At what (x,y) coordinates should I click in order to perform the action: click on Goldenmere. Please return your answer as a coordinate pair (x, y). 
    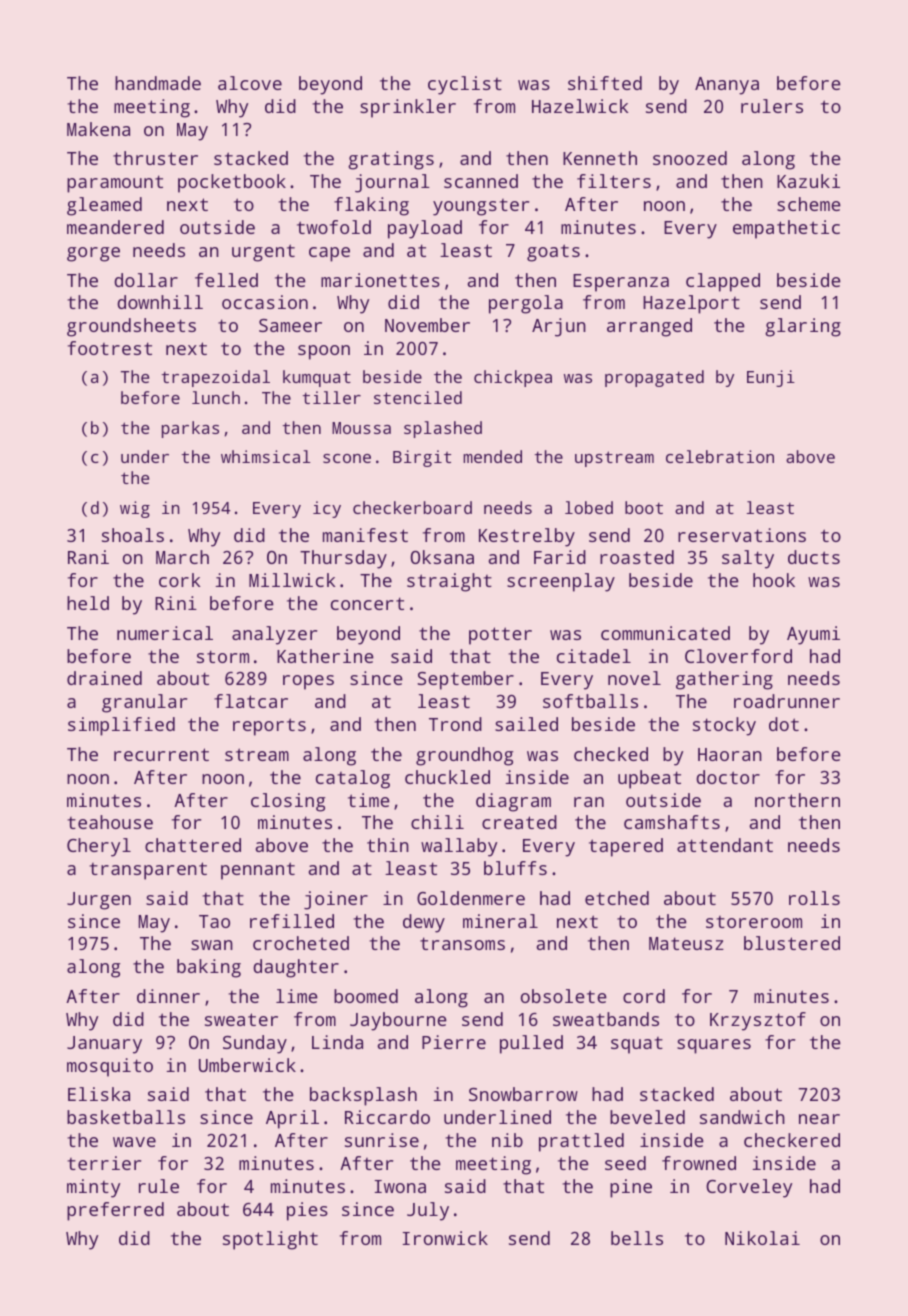
    Looking at the image, I should click on (471, 898).
